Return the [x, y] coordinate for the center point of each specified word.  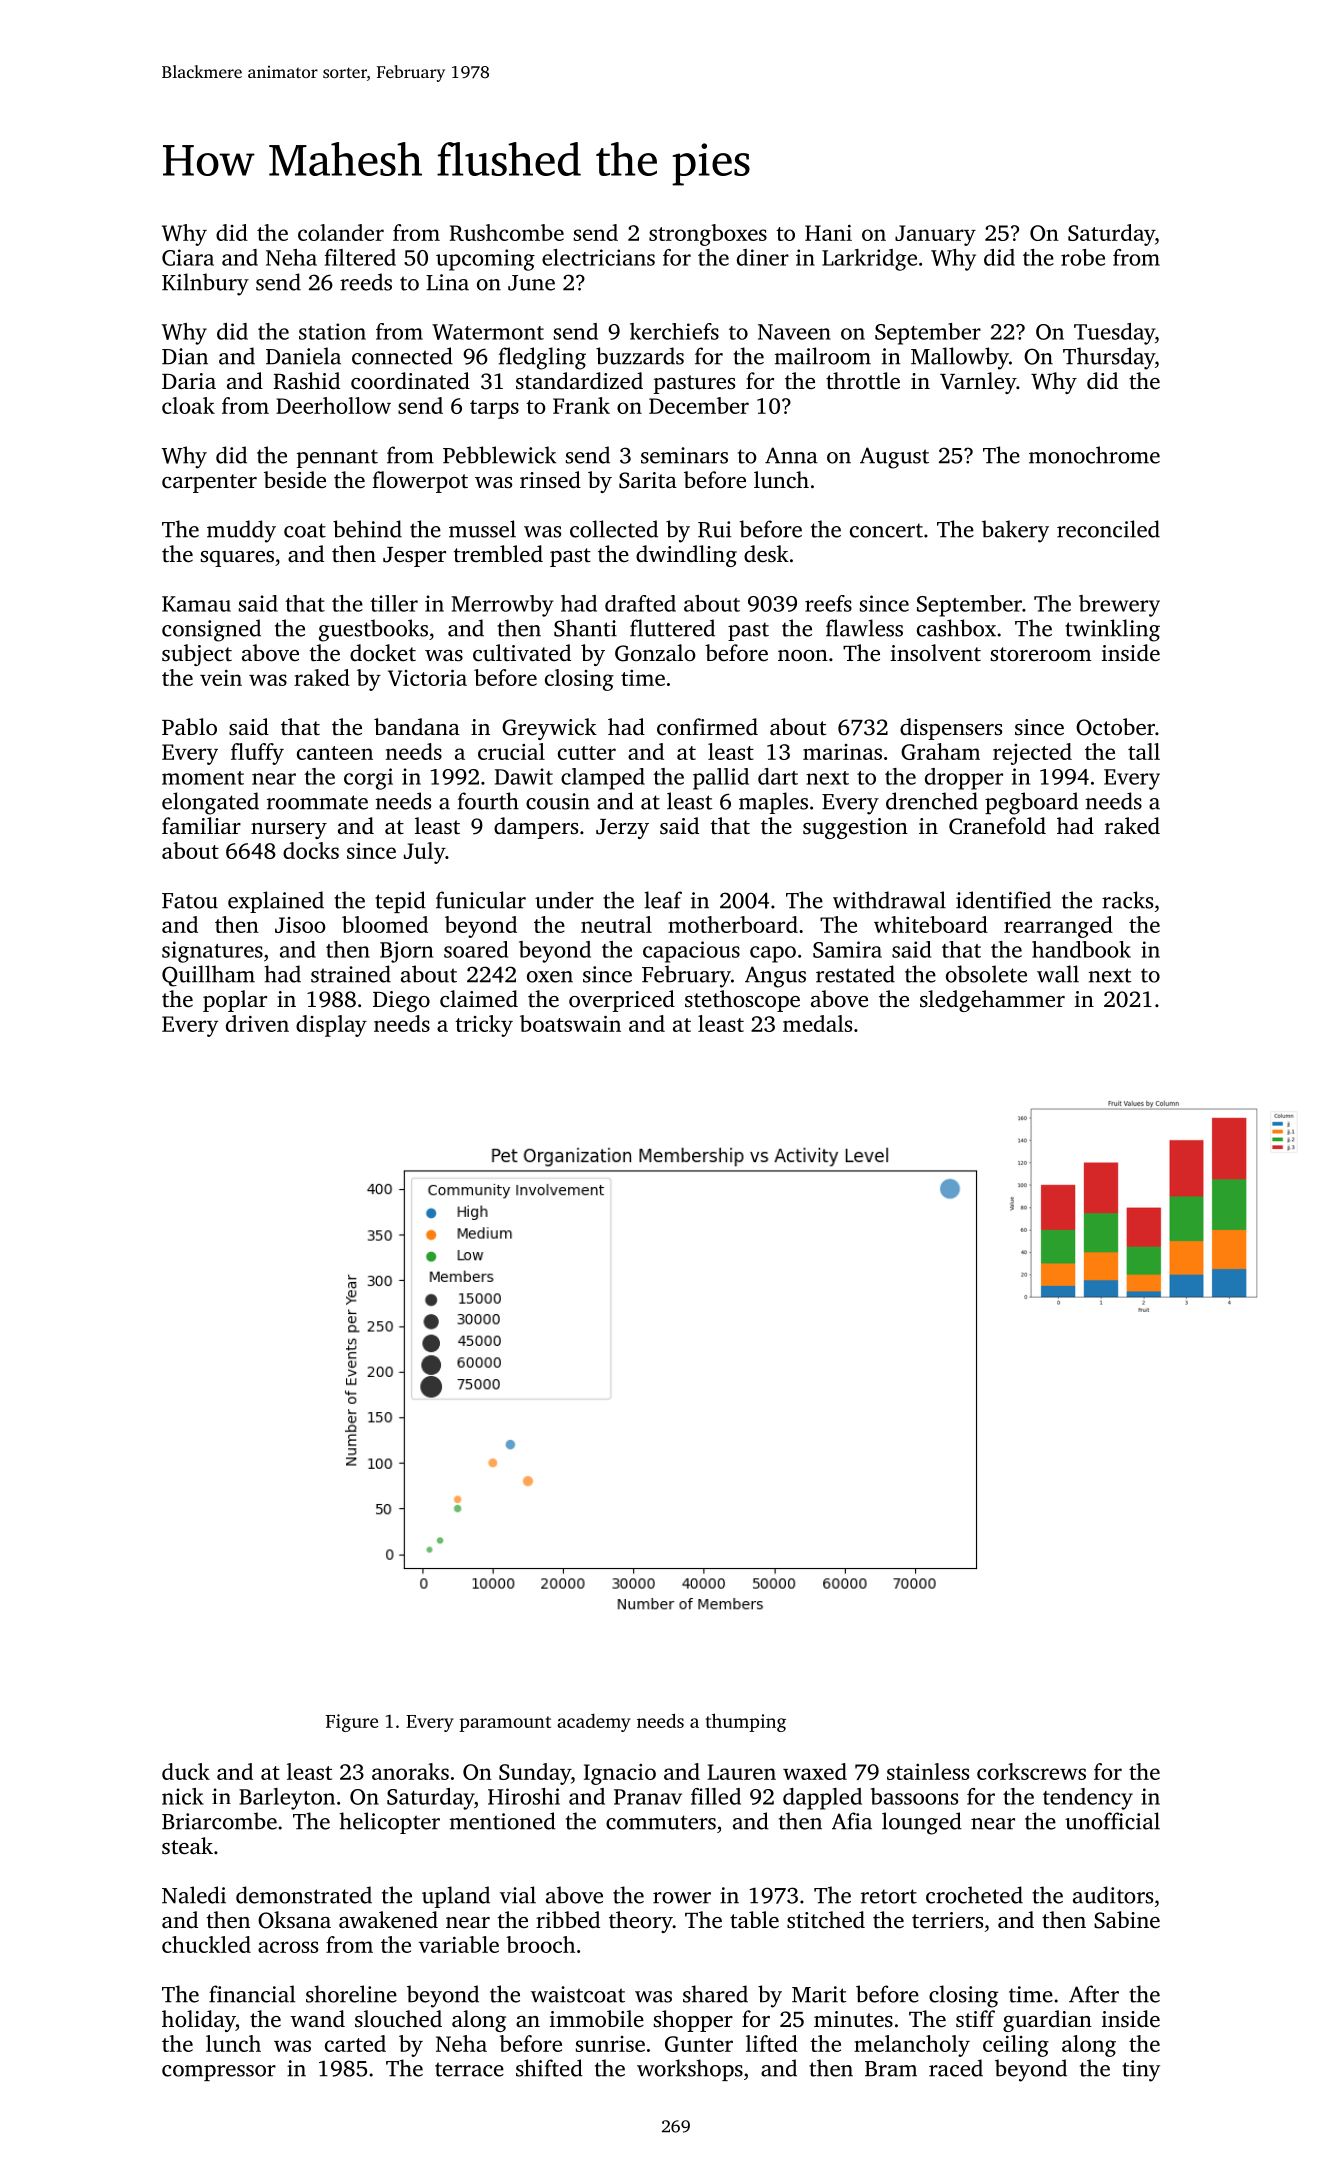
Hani [828, 233]
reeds [366, 282]
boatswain [570, 1023]
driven [257, 1023]
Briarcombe [219, 1821]
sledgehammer [992, 1001]
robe [1083, 257]
